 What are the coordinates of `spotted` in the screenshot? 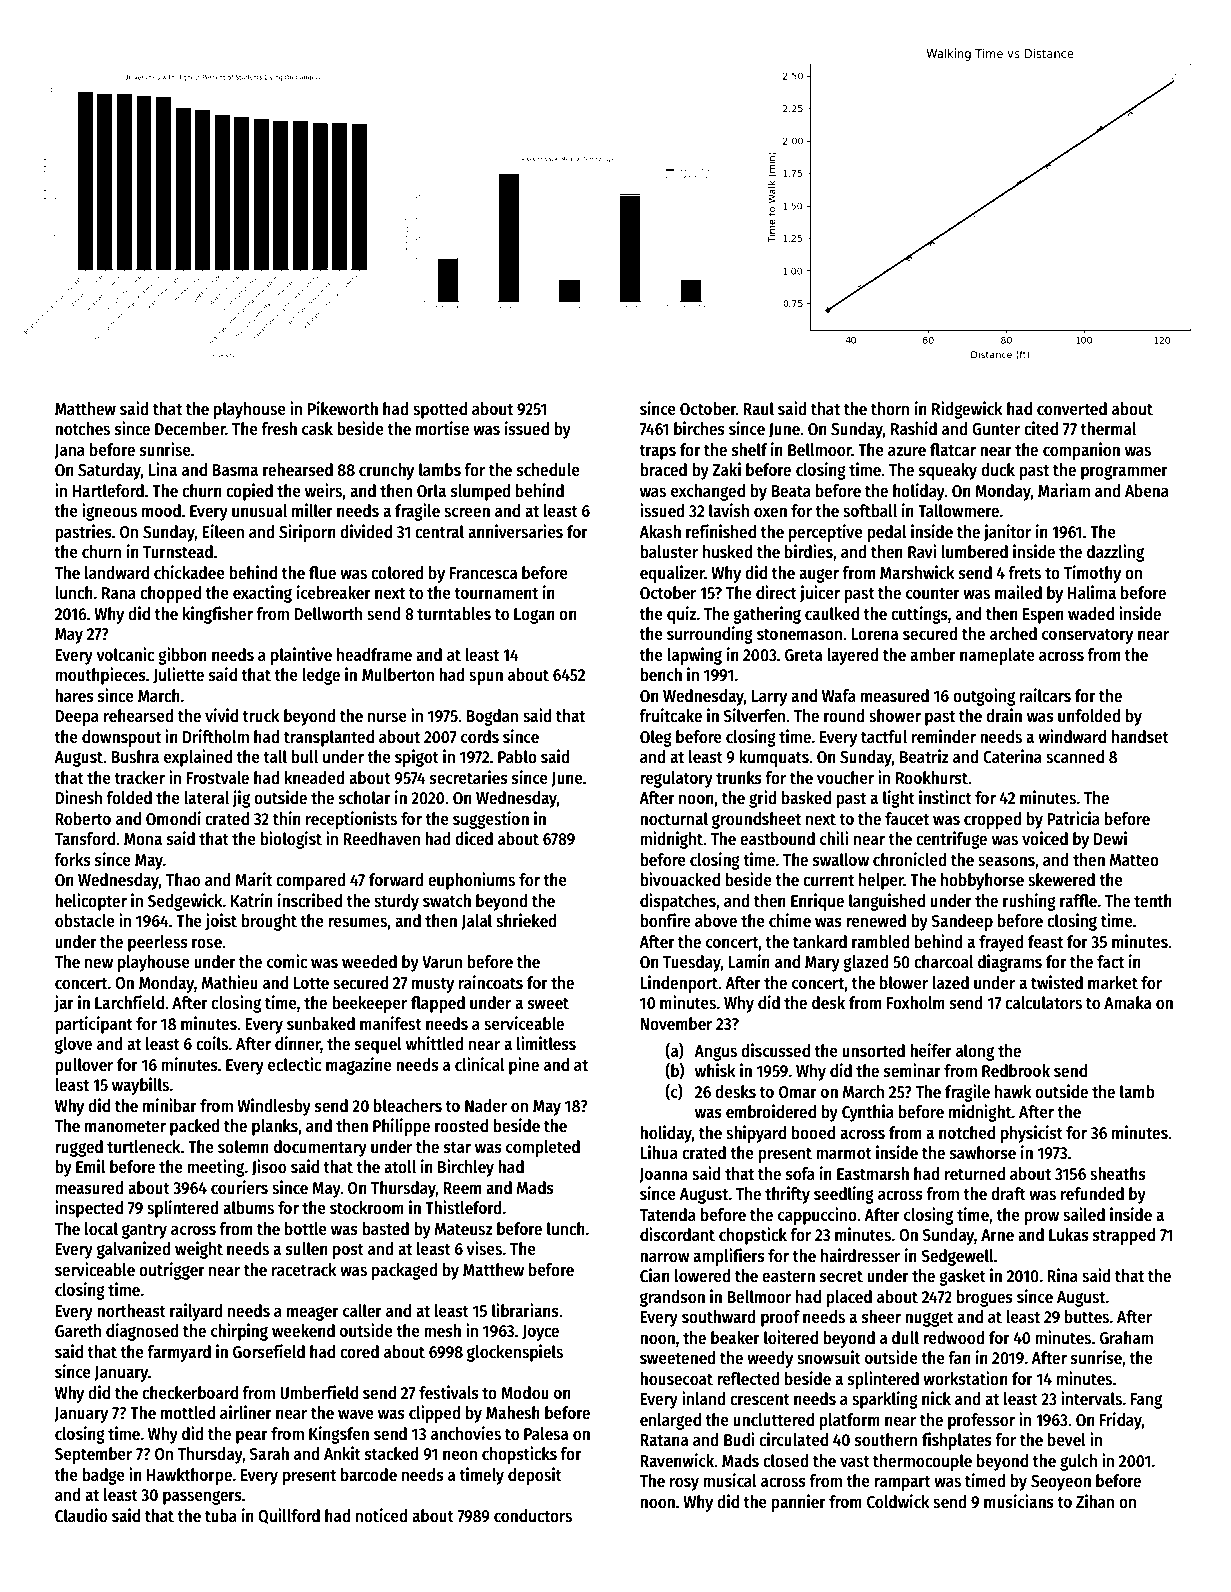 It's located at (440, 410).
